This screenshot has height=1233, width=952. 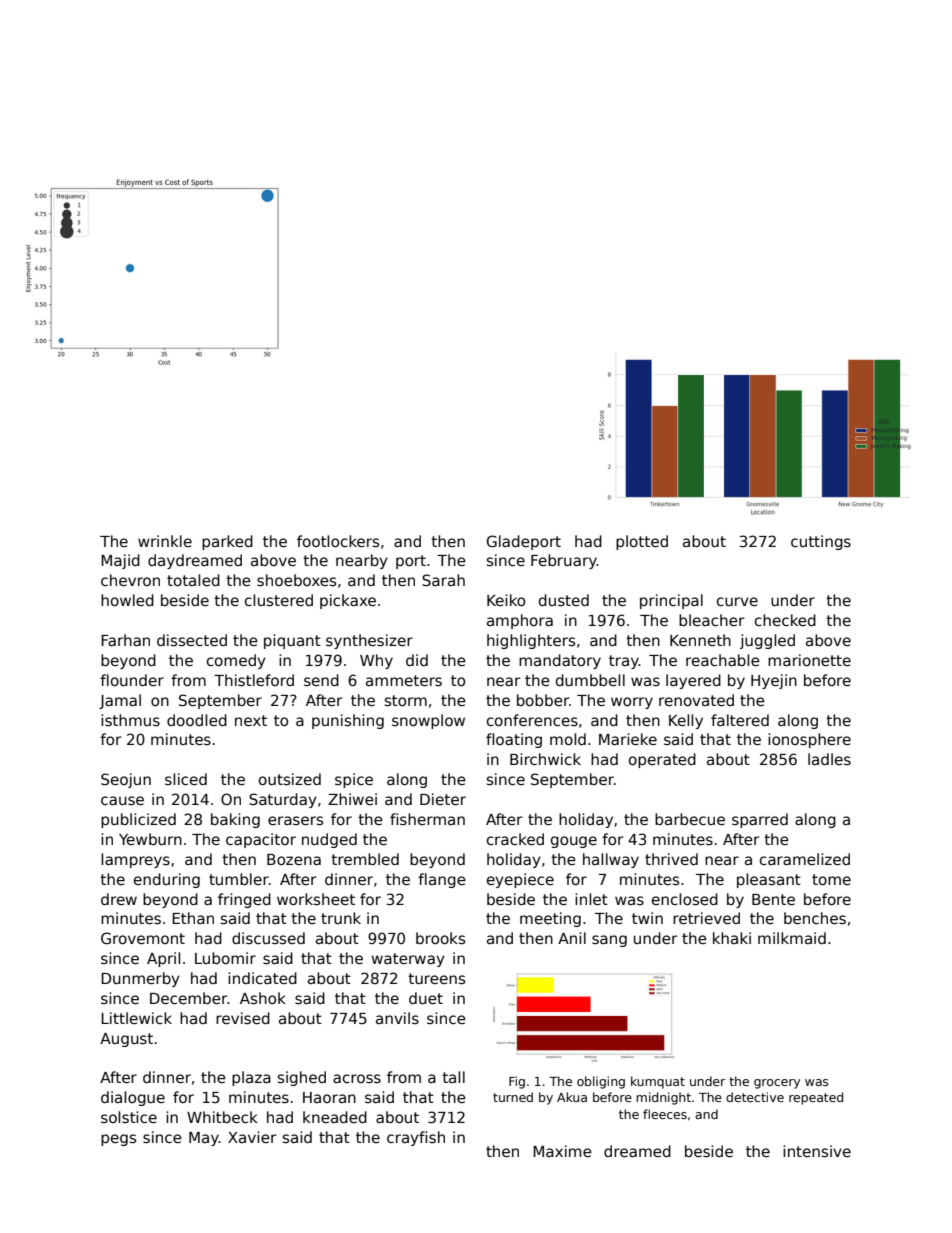 What do you see at coordinates (737, 601) in the screenshot?
I see `curve` at bounding box center [737, 601].
